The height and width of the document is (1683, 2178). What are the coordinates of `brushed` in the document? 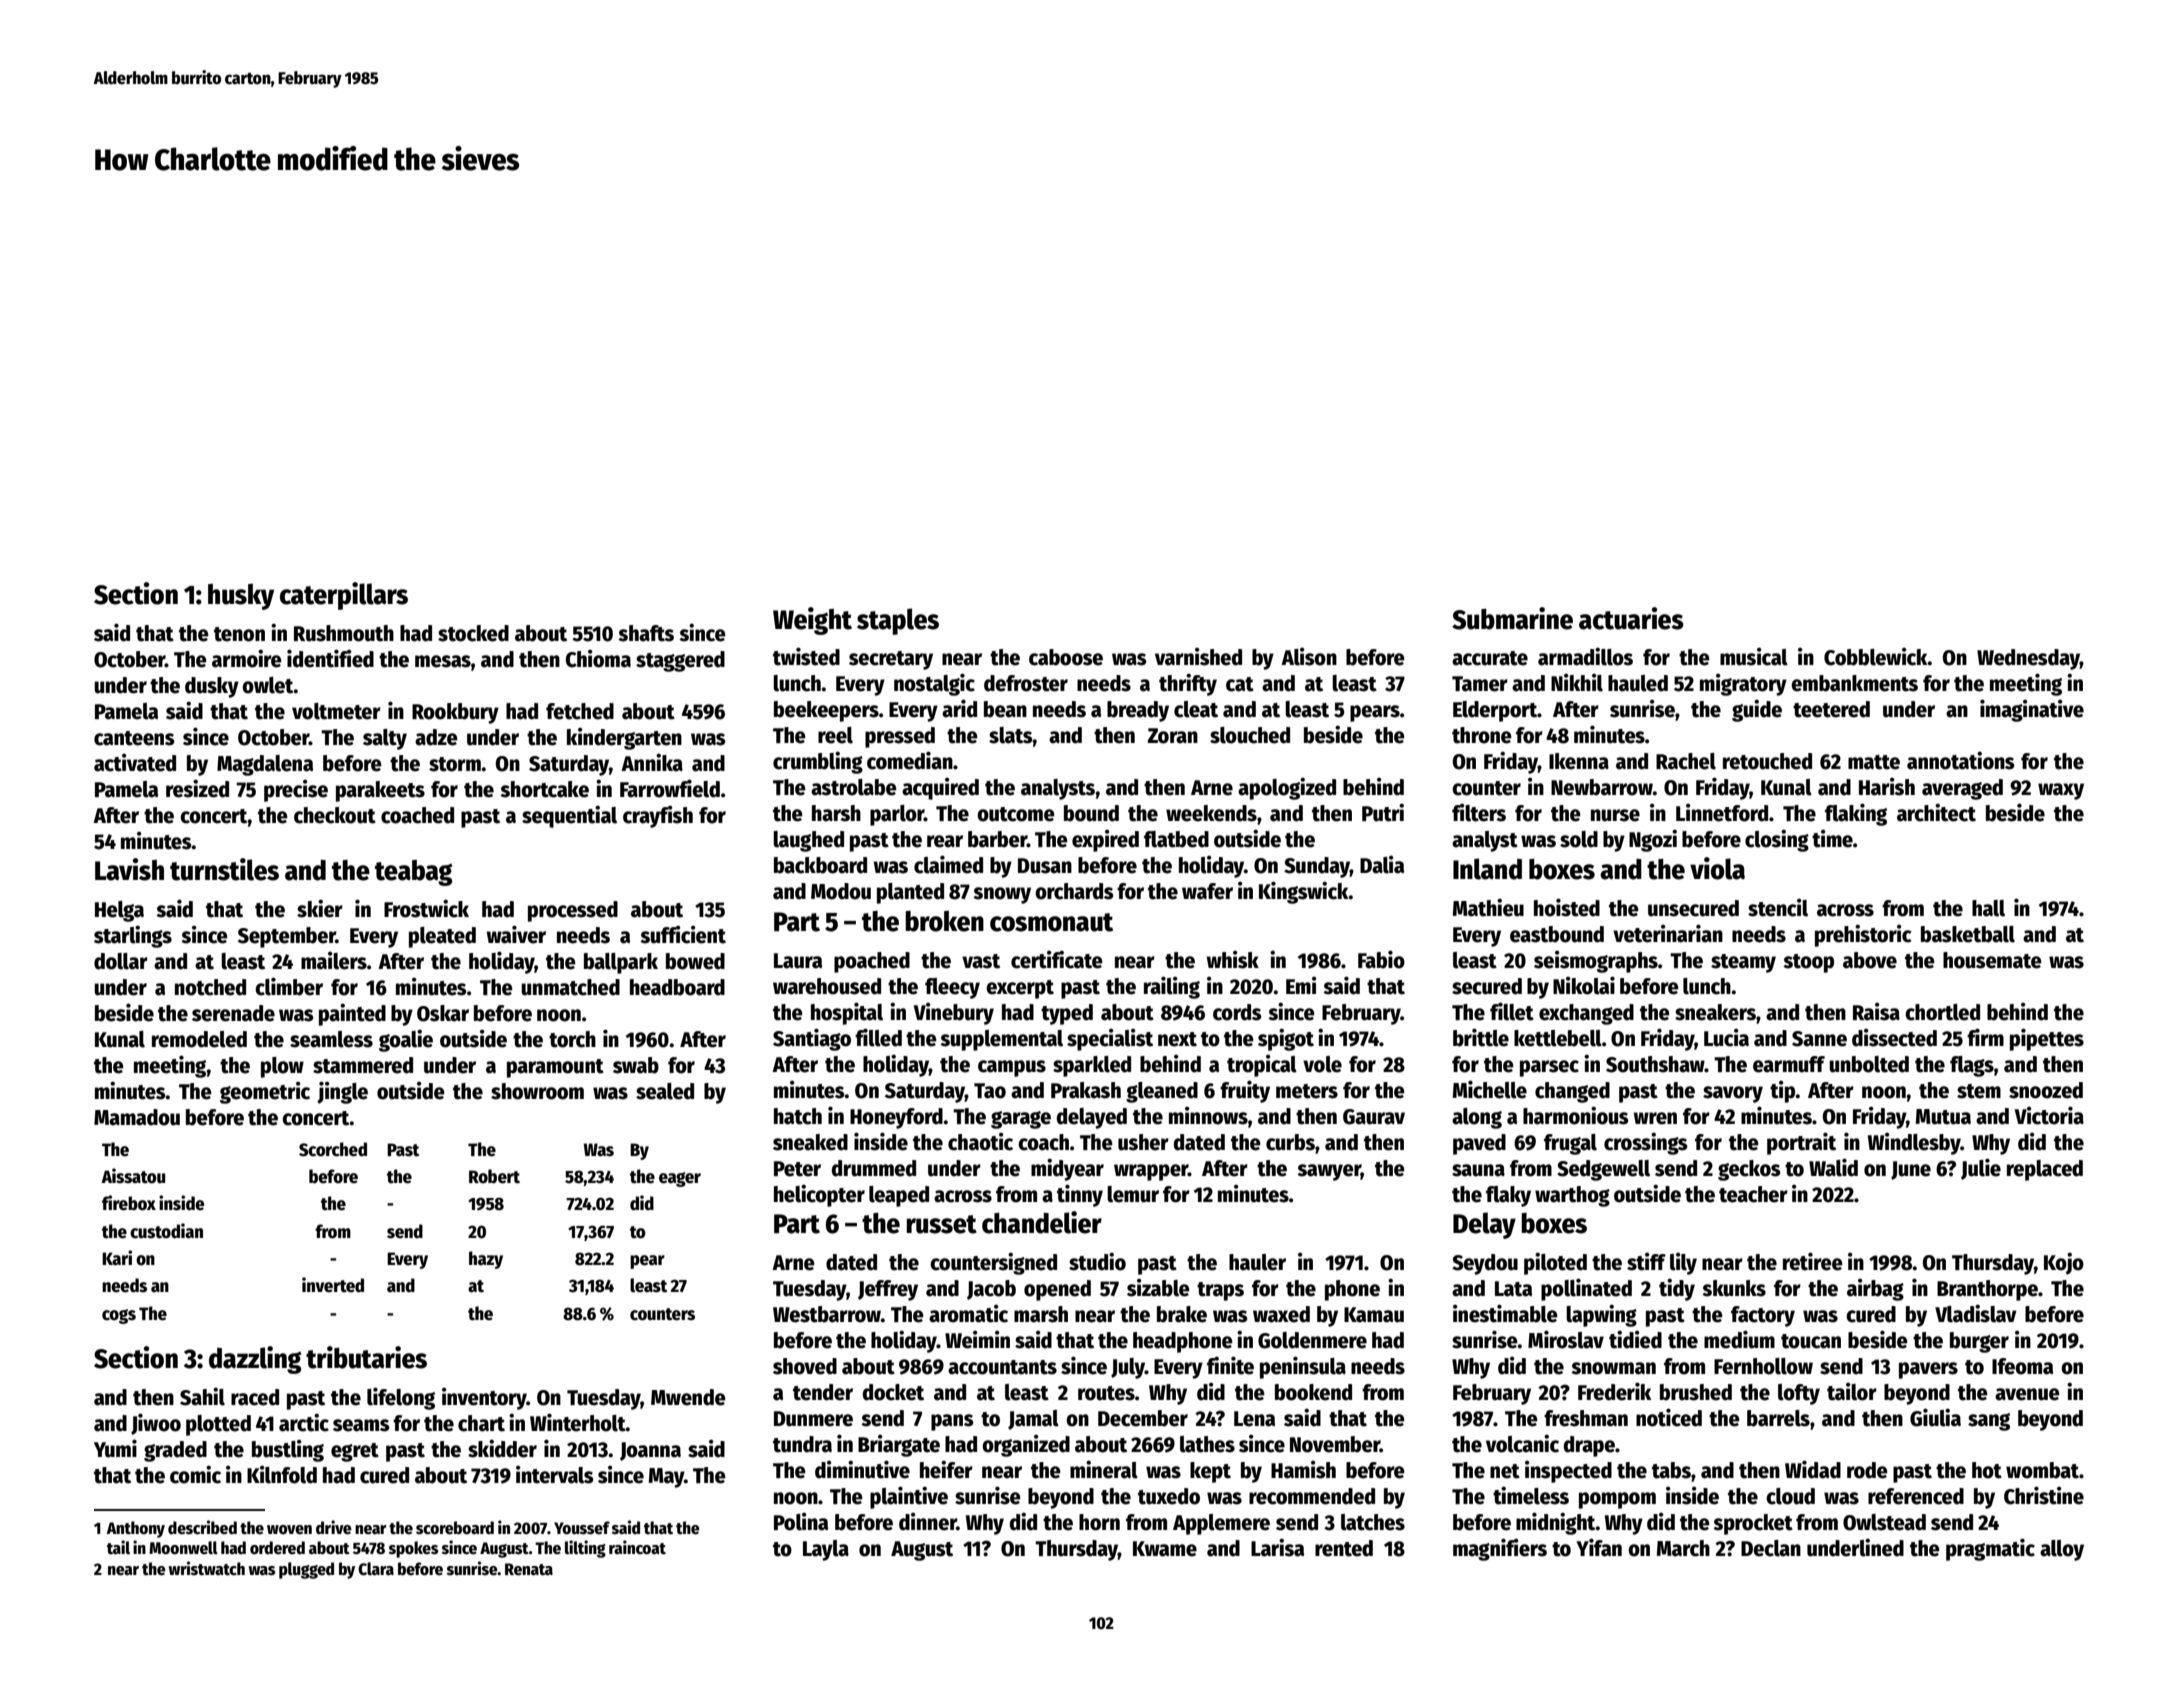 It's located at (1696, 1392).
